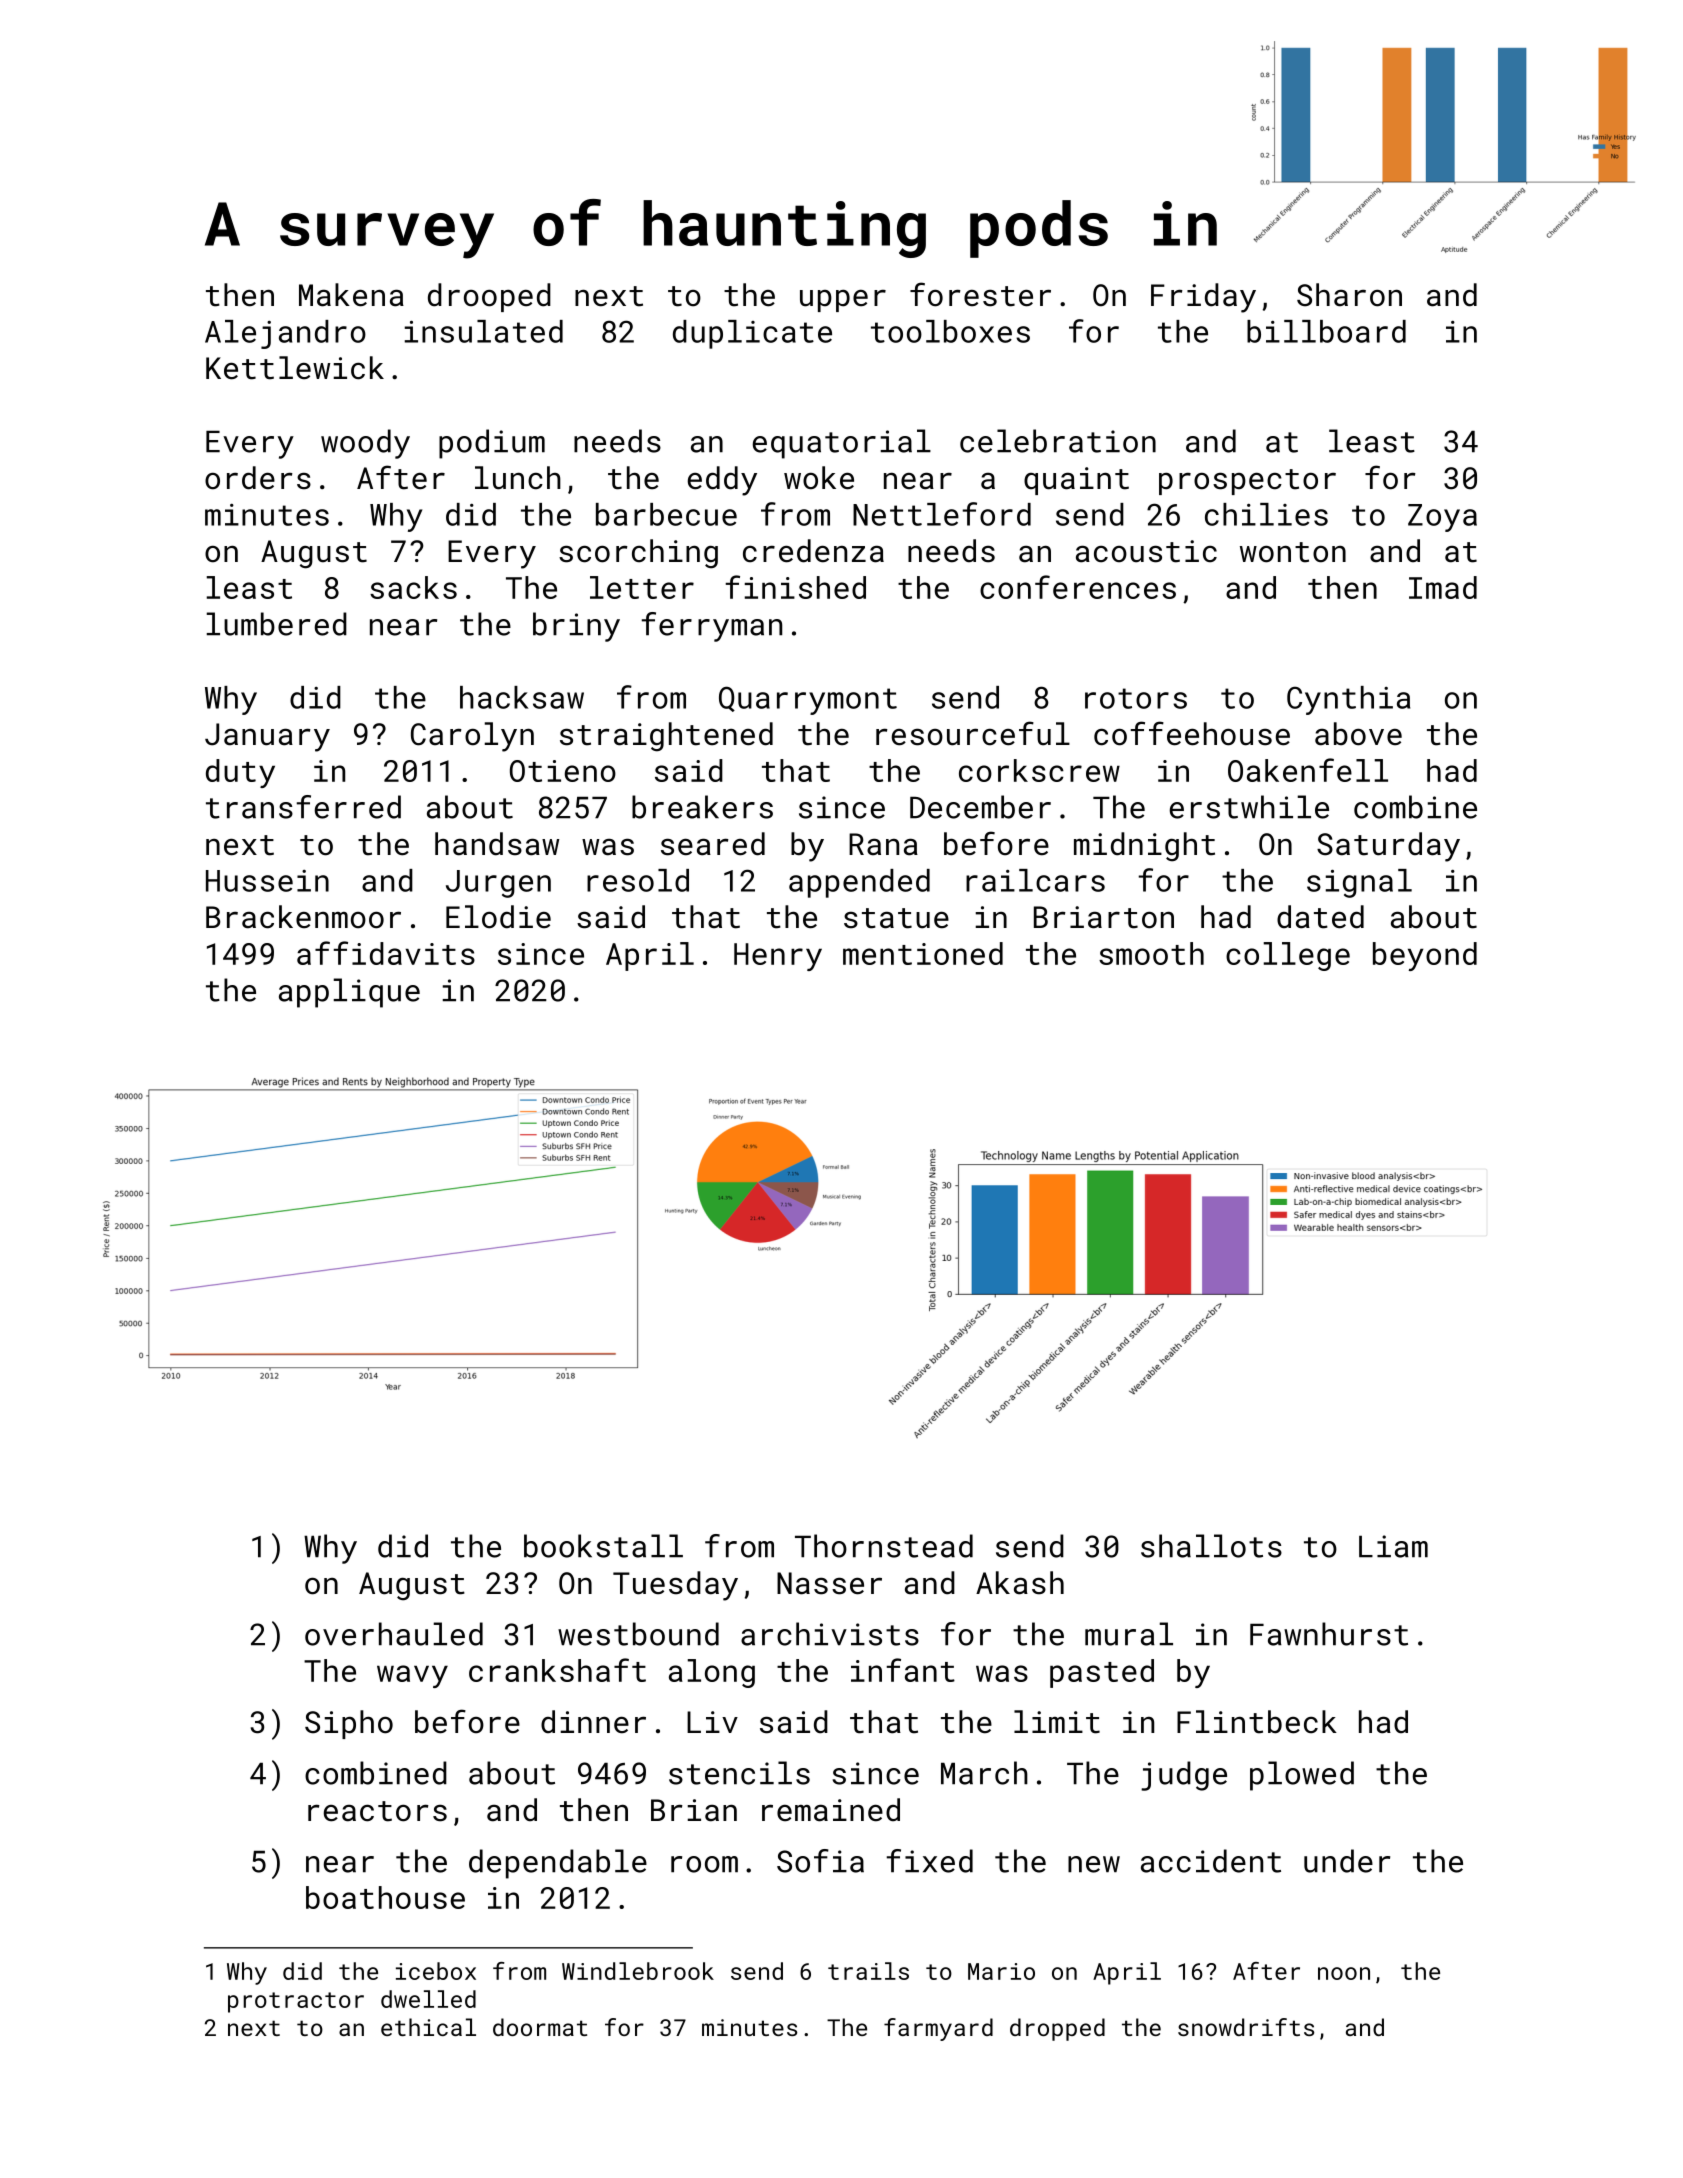 This page has height=2178, width=1683. Describe the element at coordinates (831, 1810) in the page. I see `remained` at that location.
